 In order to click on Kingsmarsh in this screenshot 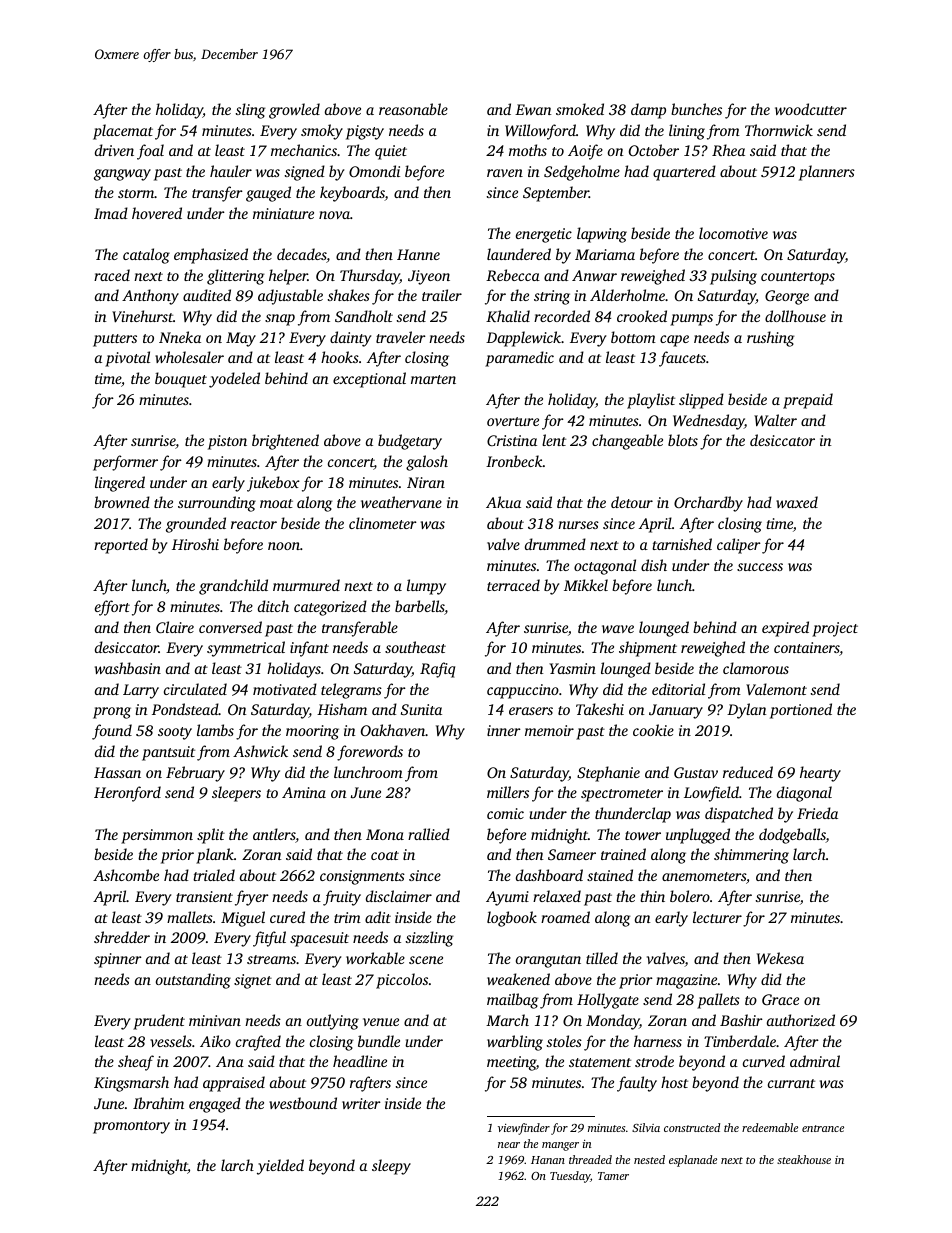, I will do `click(131, 1084)`.
